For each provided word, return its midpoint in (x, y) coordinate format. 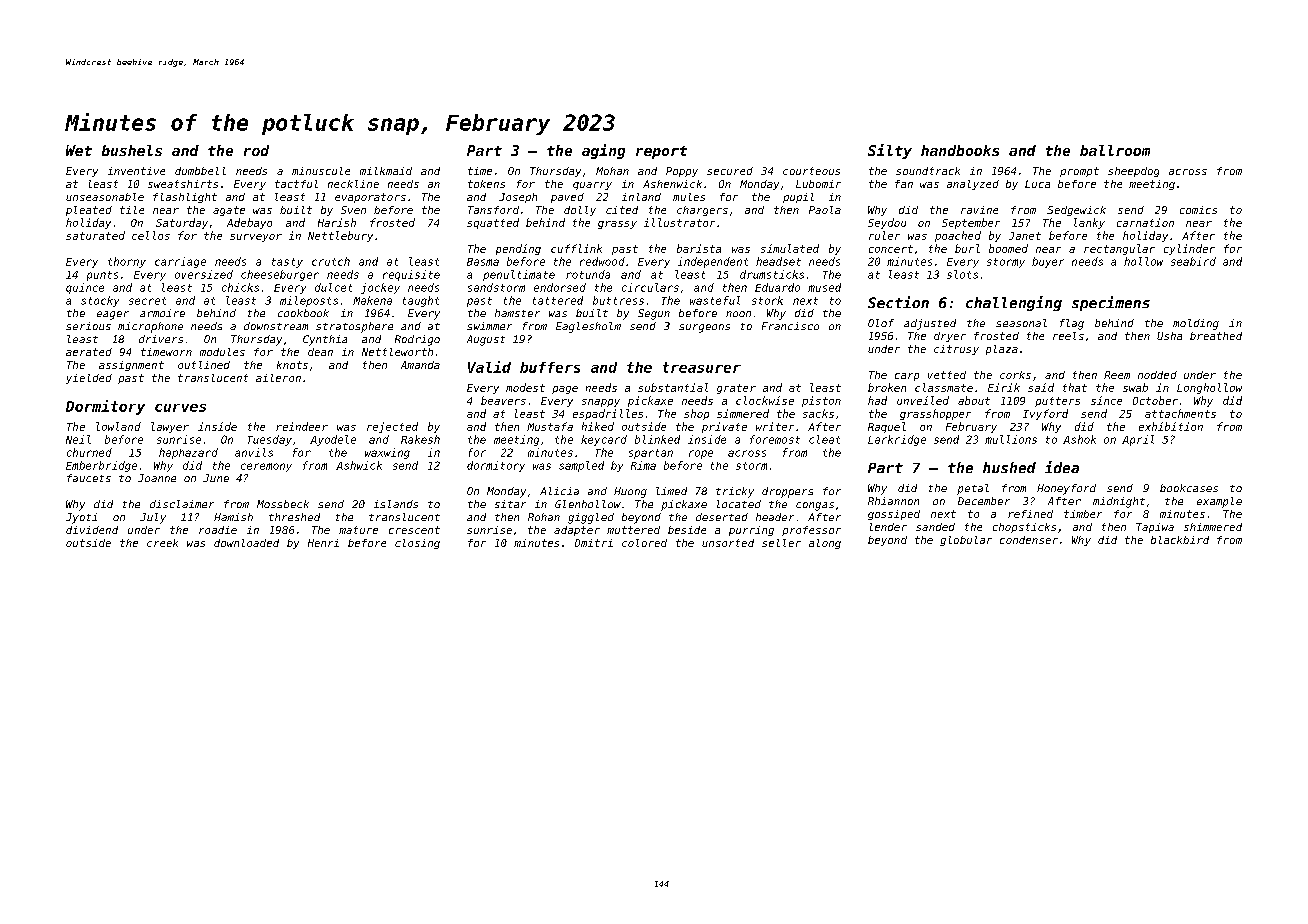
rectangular (1119, 249)
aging (603, 151)
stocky (100, 301)
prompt (1079, 172)
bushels (132, 150)
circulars (650, 287)
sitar (510, 504)
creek (162, 543)
